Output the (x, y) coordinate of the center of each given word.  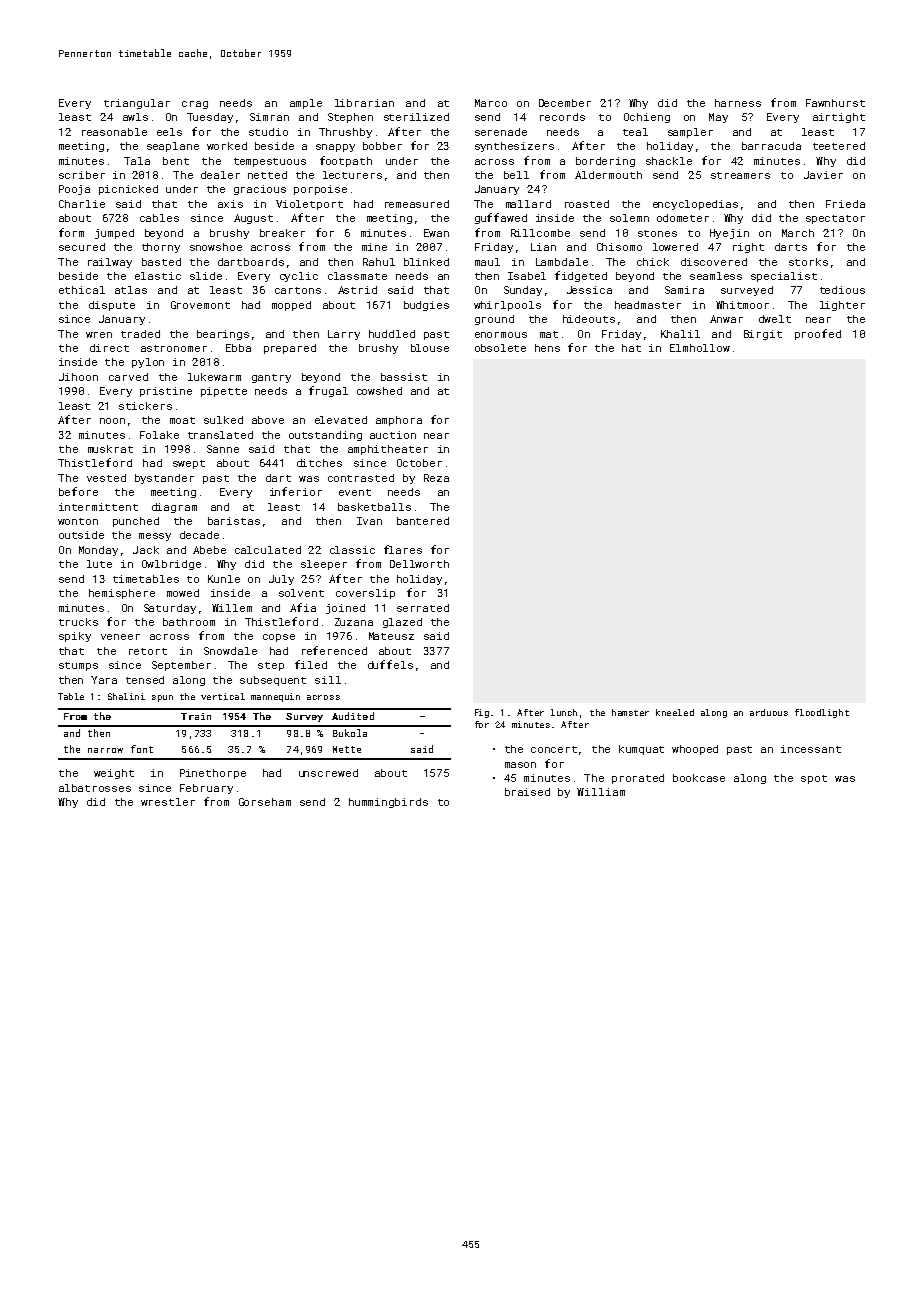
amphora (399, 421)
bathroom (189, 622)
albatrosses (95, 788)
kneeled (675, 712)
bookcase (699, 778)
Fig (482, 713)
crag (195, 105)
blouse (430, 348)
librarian (364, 103)
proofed (818, 334)
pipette (224, 392)
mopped (291, 306)
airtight (839, 118)
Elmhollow (700, 348)
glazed (402, 623)
